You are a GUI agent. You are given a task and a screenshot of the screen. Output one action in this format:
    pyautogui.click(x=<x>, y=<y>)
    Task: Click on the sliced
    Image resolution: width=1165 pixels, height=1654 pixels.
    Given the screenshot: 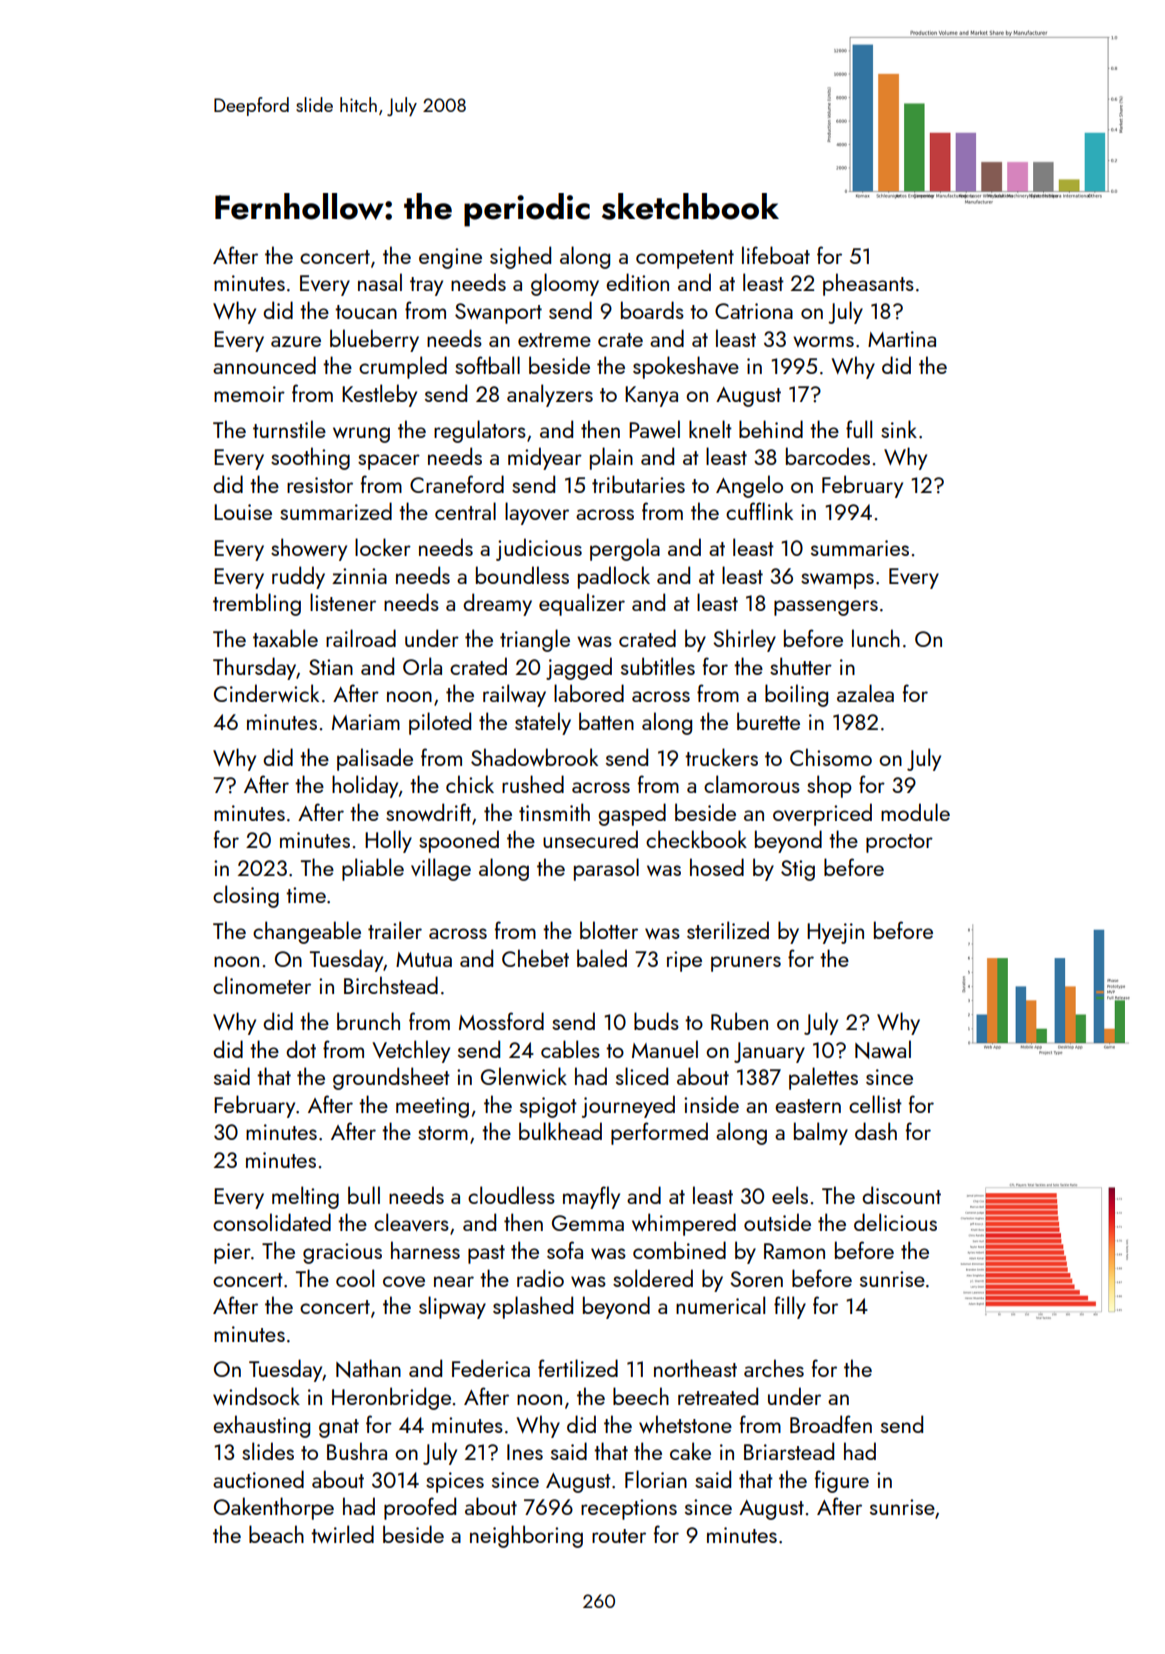 What is the action you would take?
    pyautogui.click(x=642, y=1076)
